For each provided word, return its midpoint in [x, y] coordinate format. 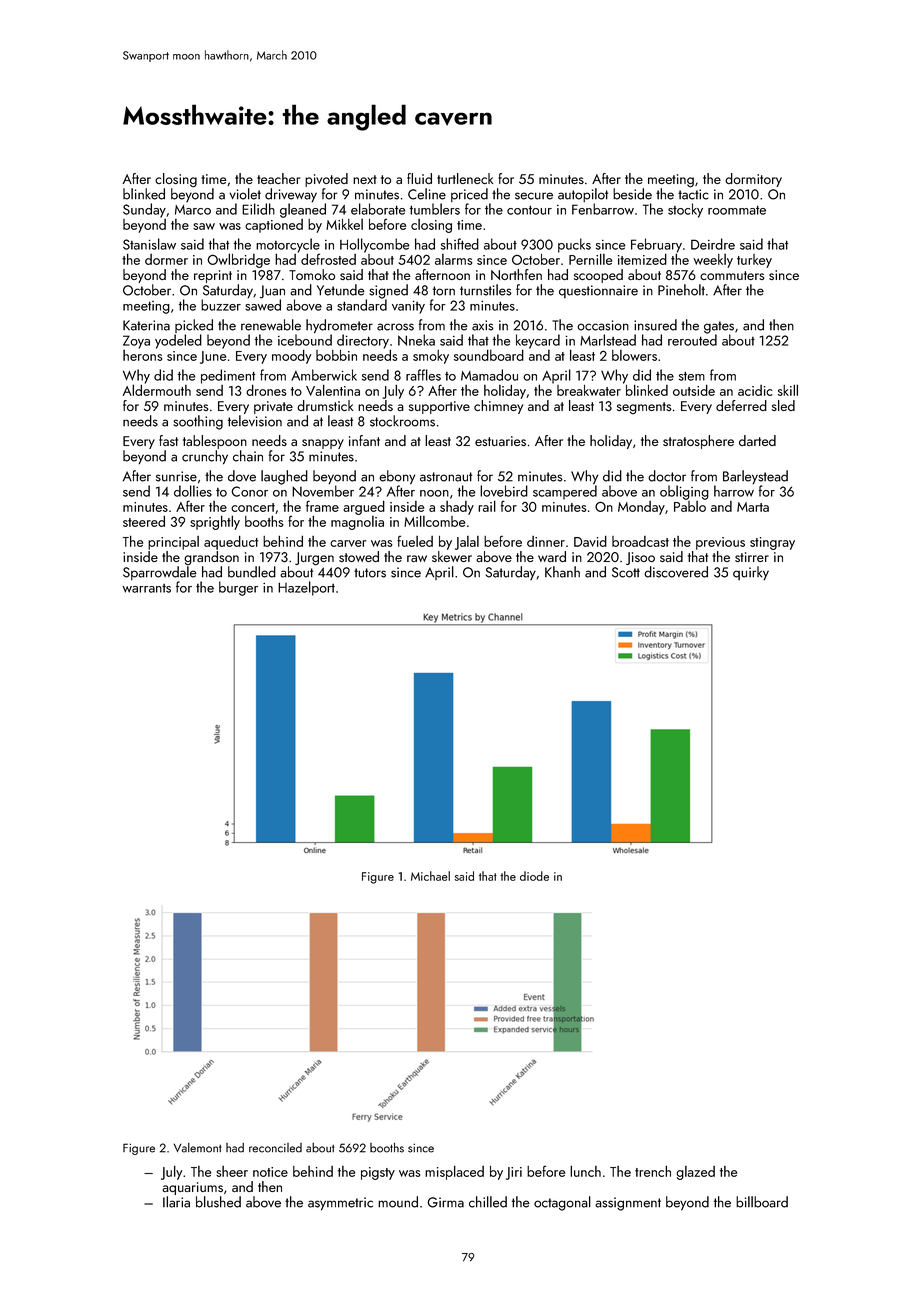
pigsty [378, 1173]
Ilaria [176, 1202]
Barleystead [755, 477]
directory [363, 341]
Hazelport [306, 588]
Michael [430, 876]
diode [534, 876]
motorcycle [288, 245]
